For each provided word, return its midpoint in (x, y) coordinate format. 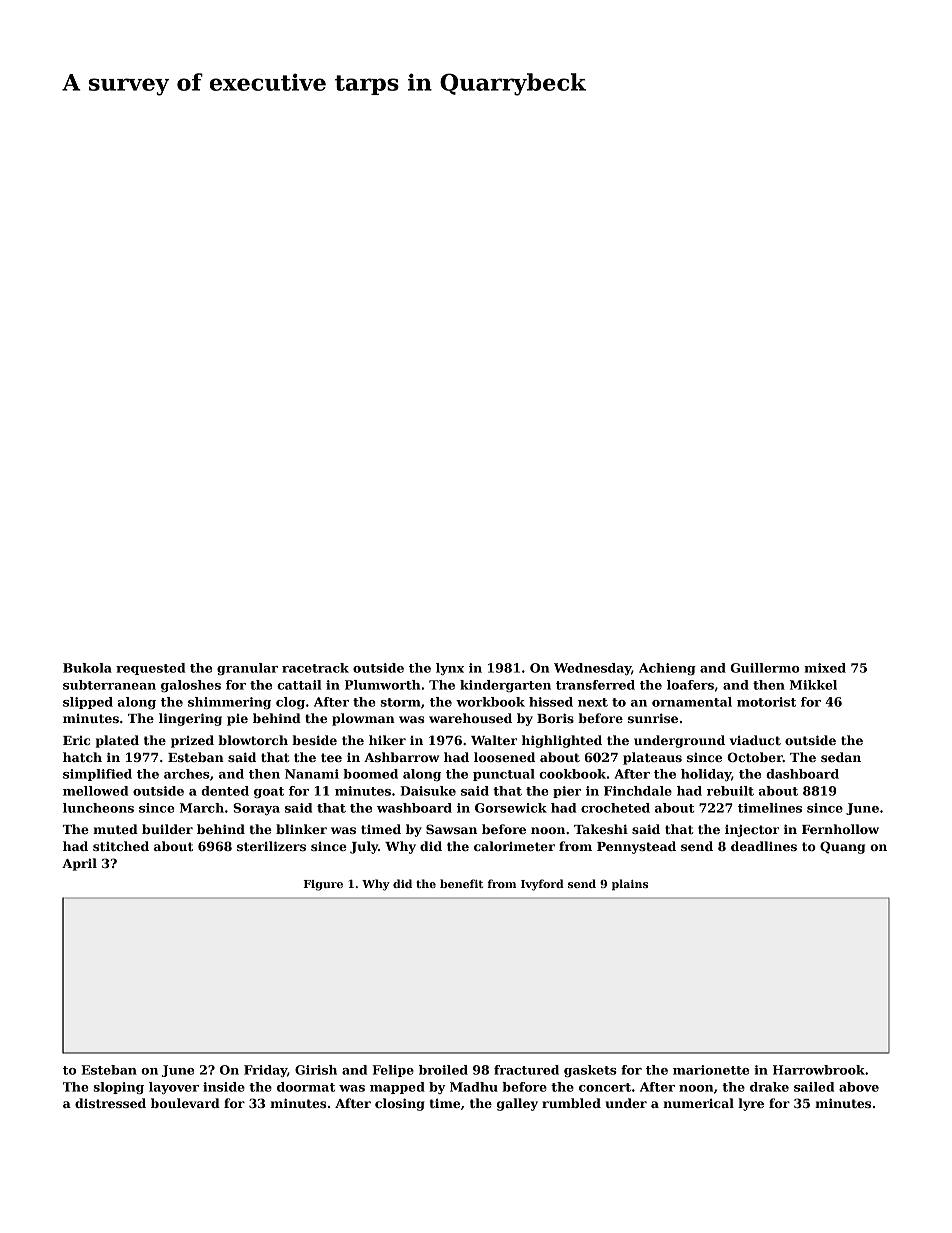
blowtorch (253, 740)
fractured (526, 1070)
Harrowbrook (819, 1070)
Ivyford (542, 885)
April (79, 864)
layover (174, 1088)
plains (630, 884)
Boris (555, 718)
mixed (825, 668)
